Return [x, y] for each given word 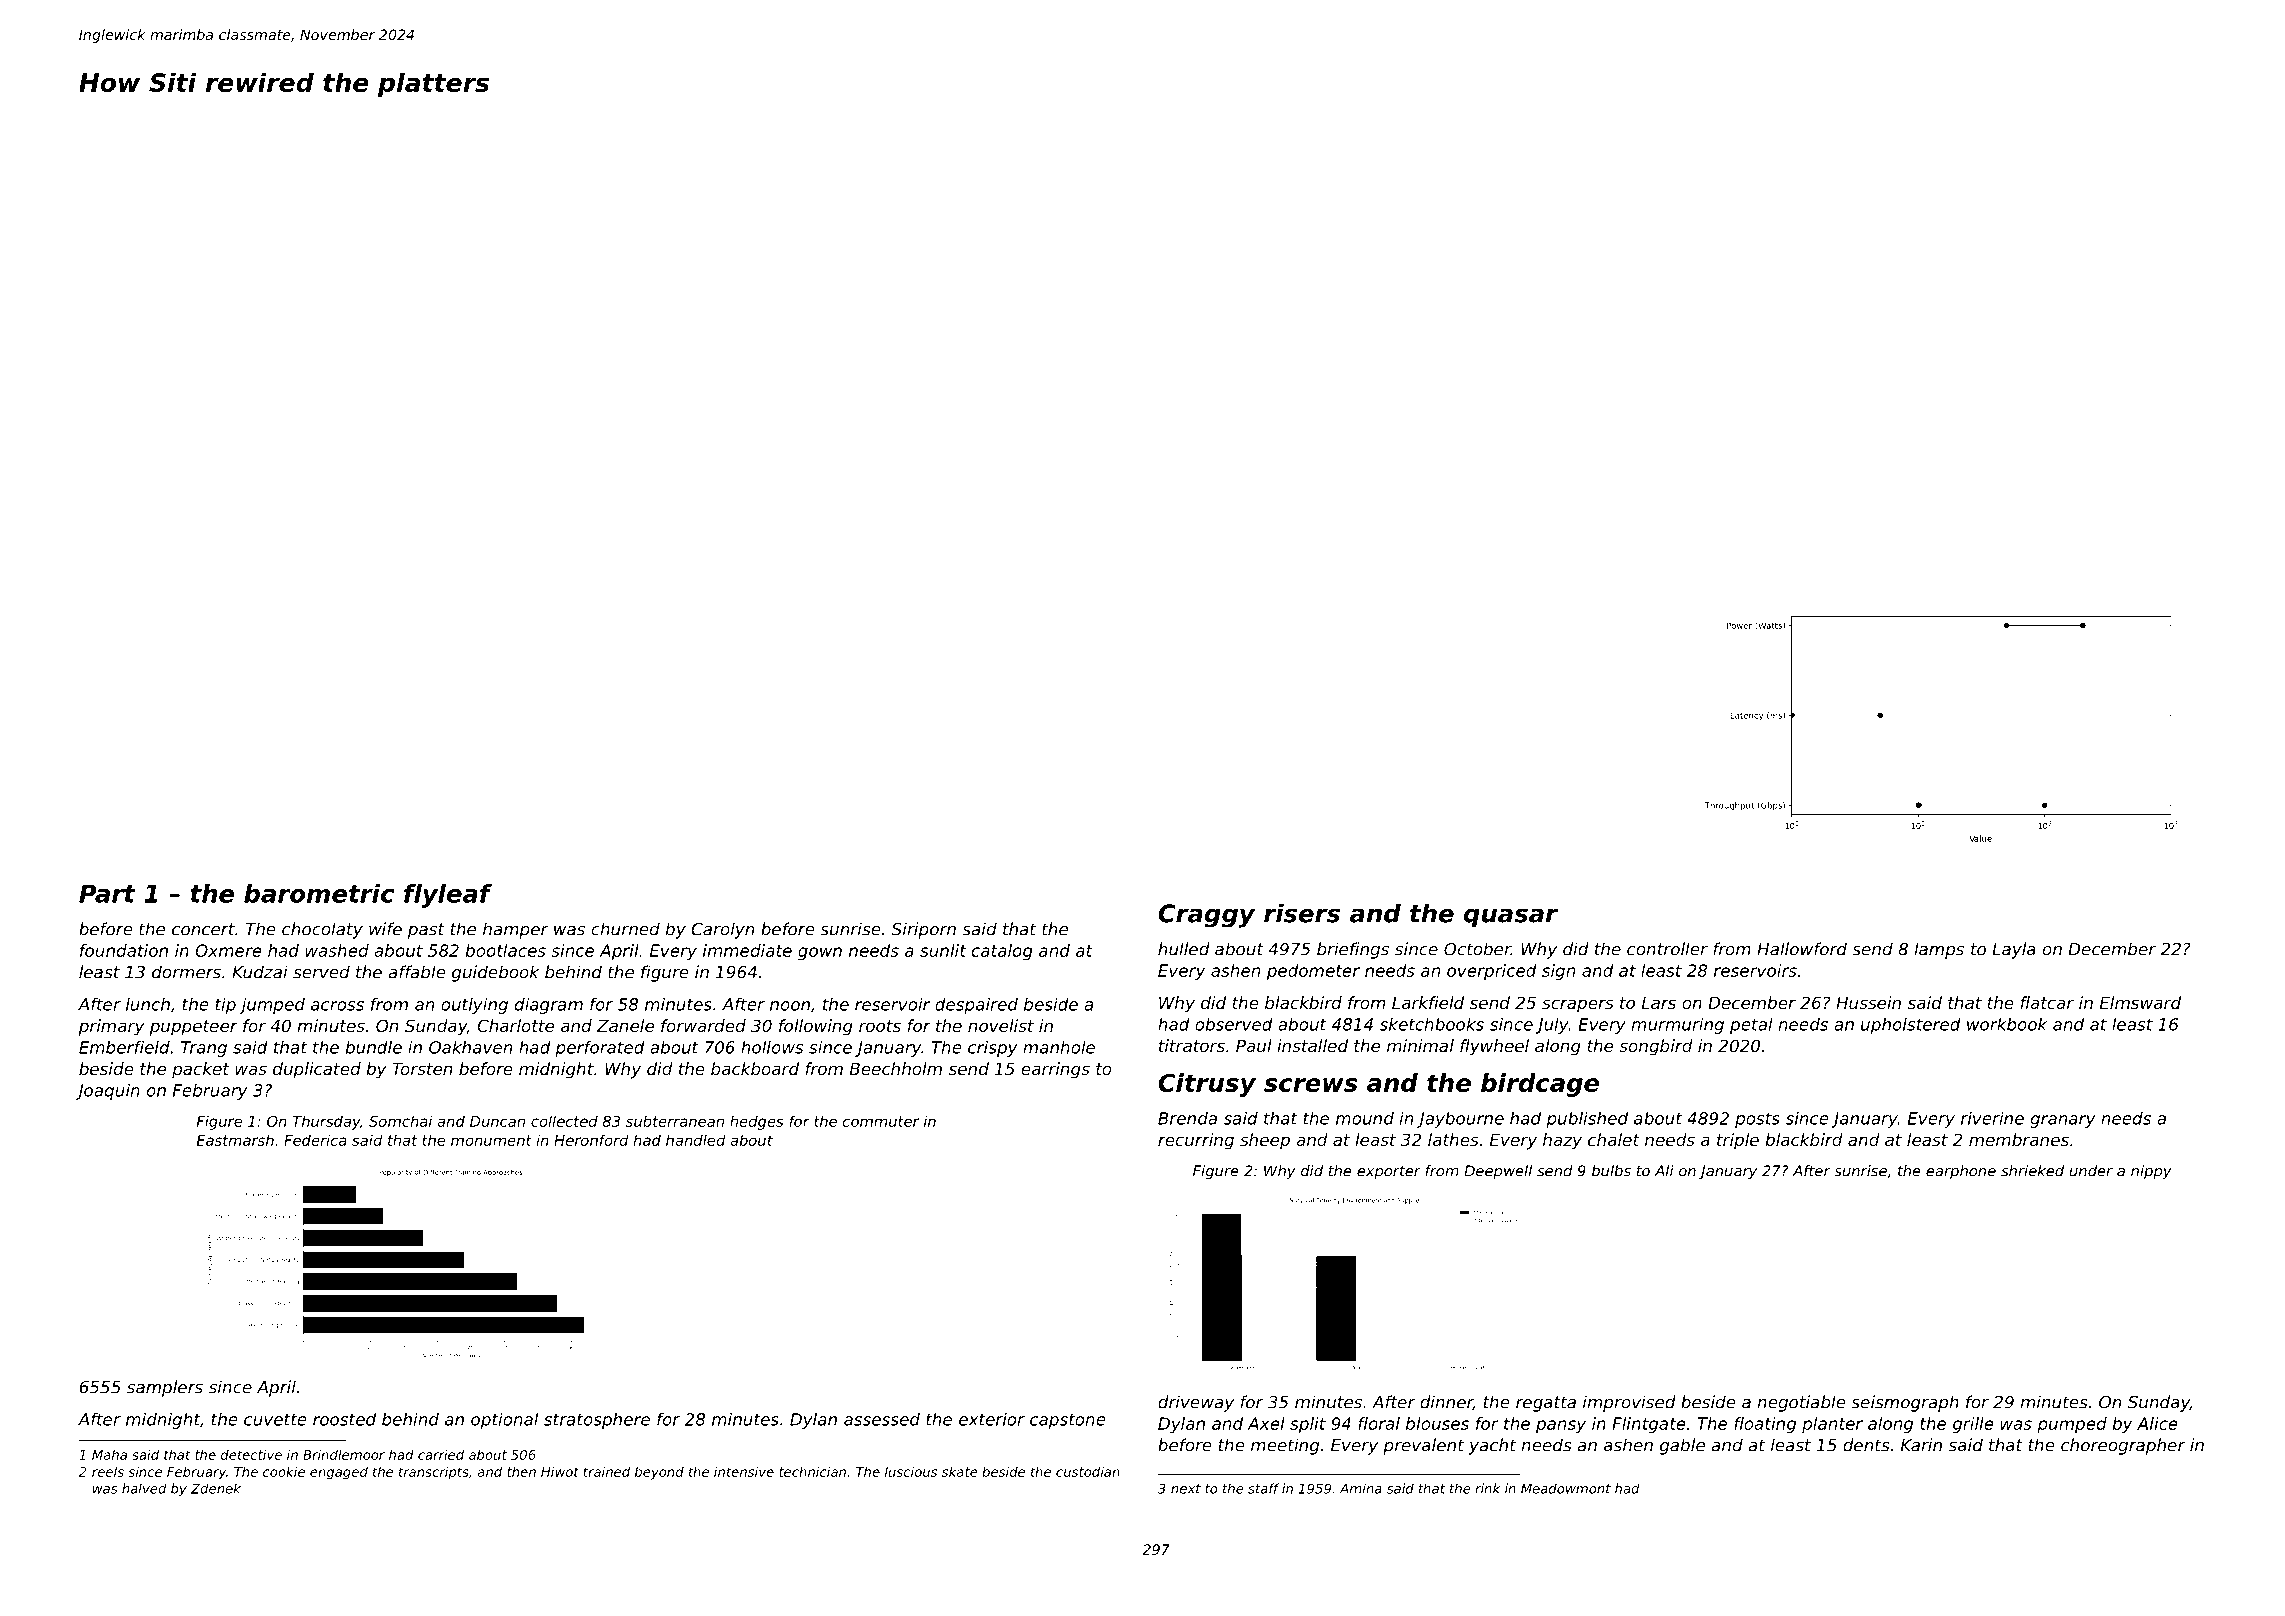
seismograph [1905, 1403]
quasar [1511, 918]
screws [1311, 1085]
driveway [1196, 1403]
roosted [344, 1419]
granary [2063, 1121]
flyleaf [448, 896]
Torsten [422, 1068]
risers [1302, 913]
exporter [1389, 1173]
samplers [165, 1388]
